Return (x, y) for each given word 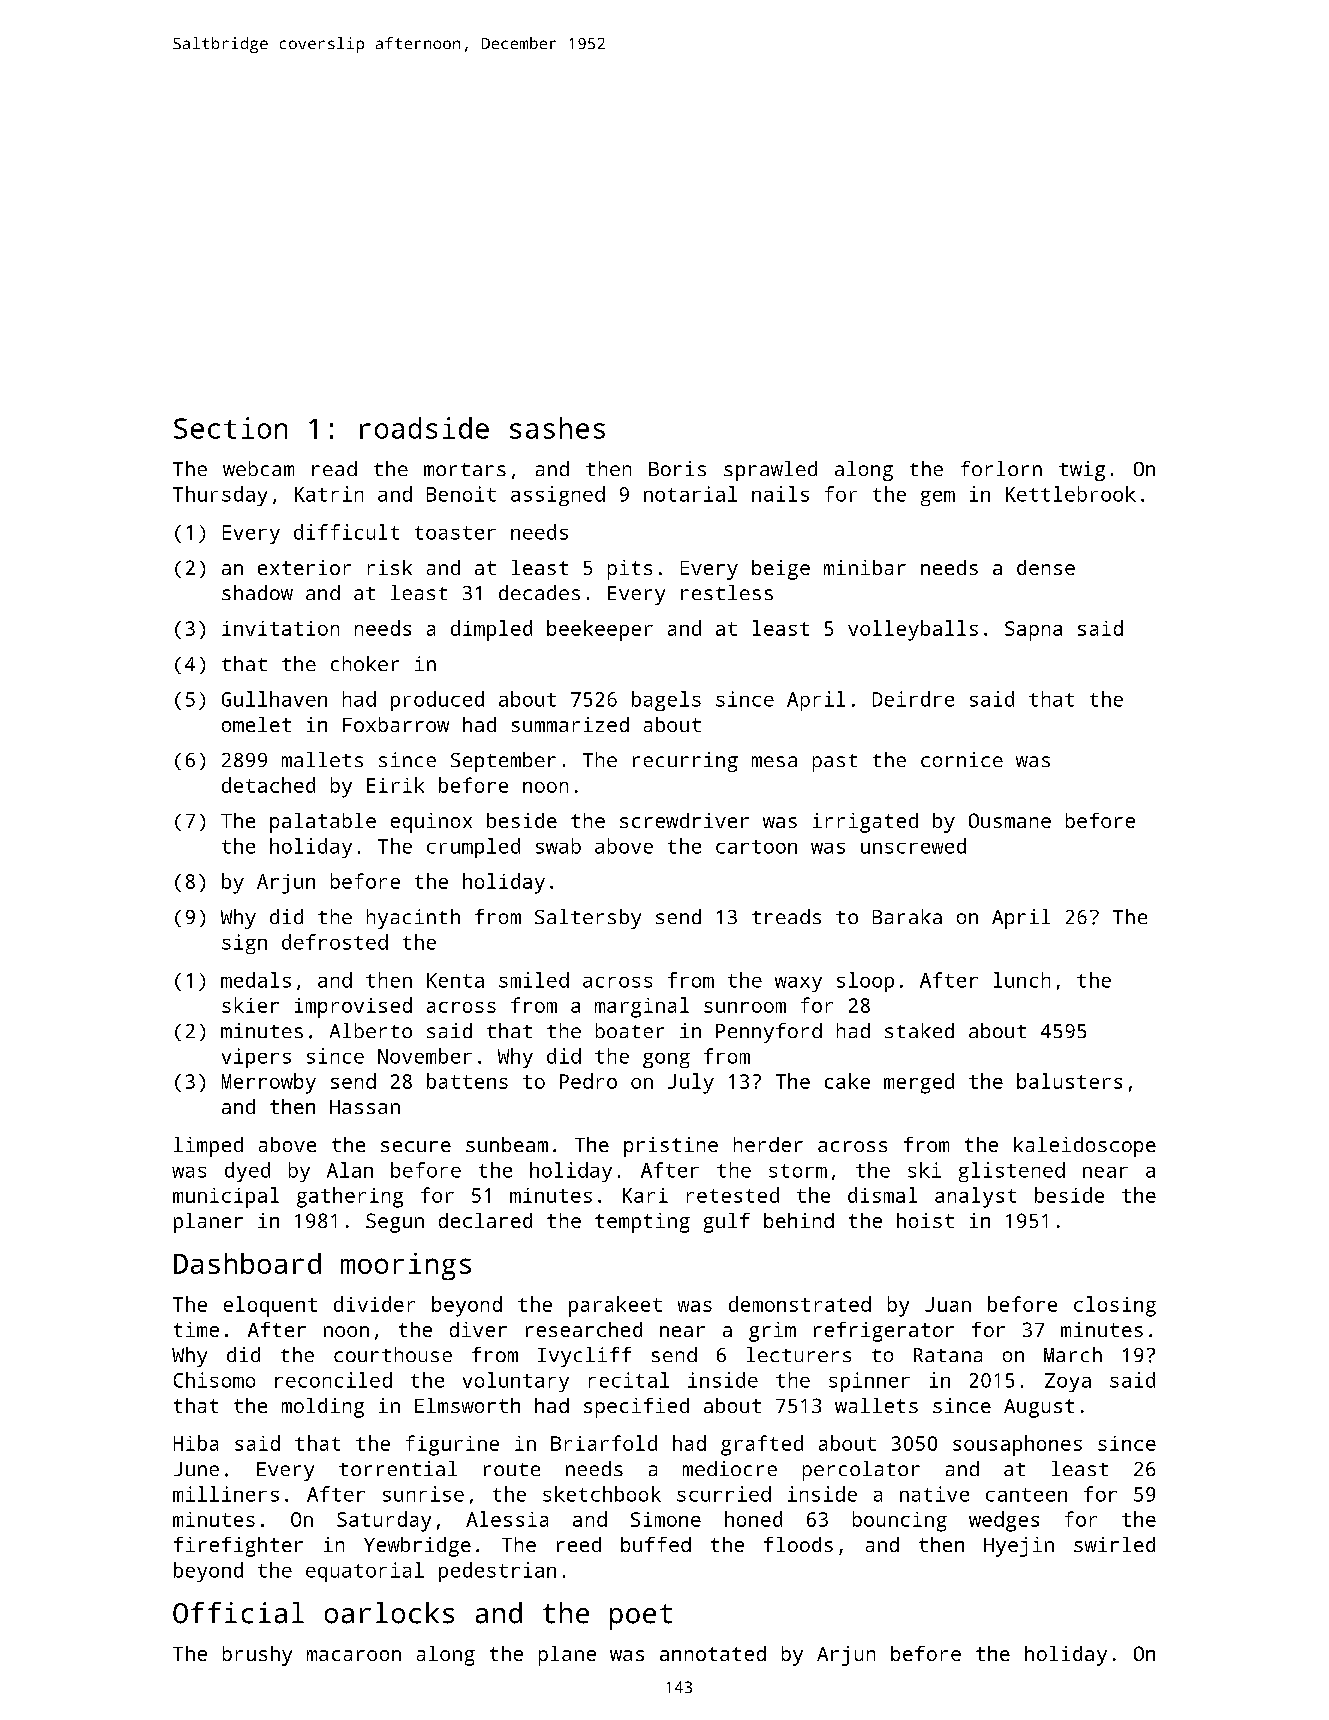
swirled (1114, 1544)
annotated (713, 1653)
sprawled (770, 471)
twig (1082, 471)
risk (390, 567)
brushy (257, 1656)
